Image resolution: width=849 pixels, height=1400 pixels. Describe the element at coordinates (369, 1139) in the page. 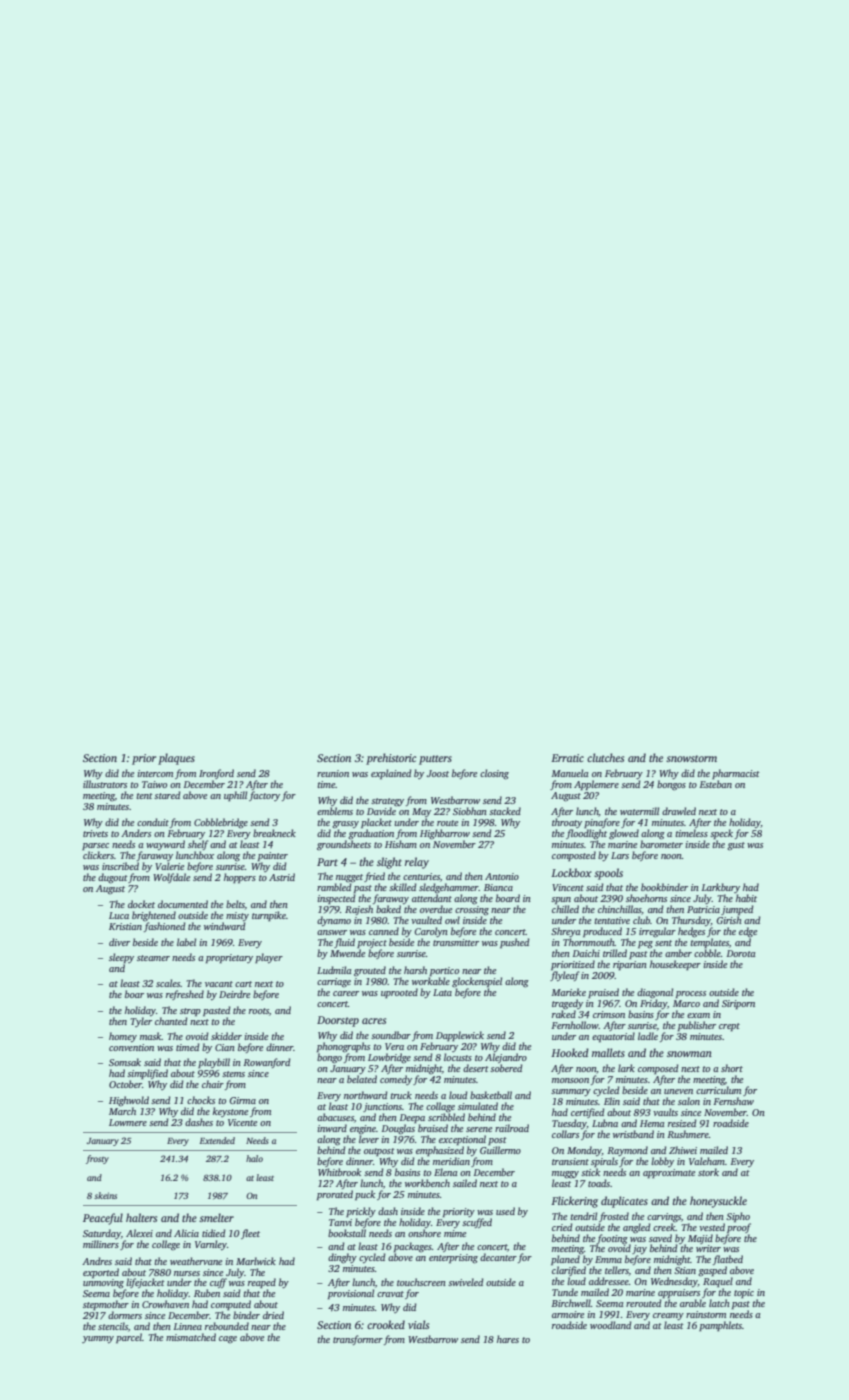

I see `lever` at that location.
